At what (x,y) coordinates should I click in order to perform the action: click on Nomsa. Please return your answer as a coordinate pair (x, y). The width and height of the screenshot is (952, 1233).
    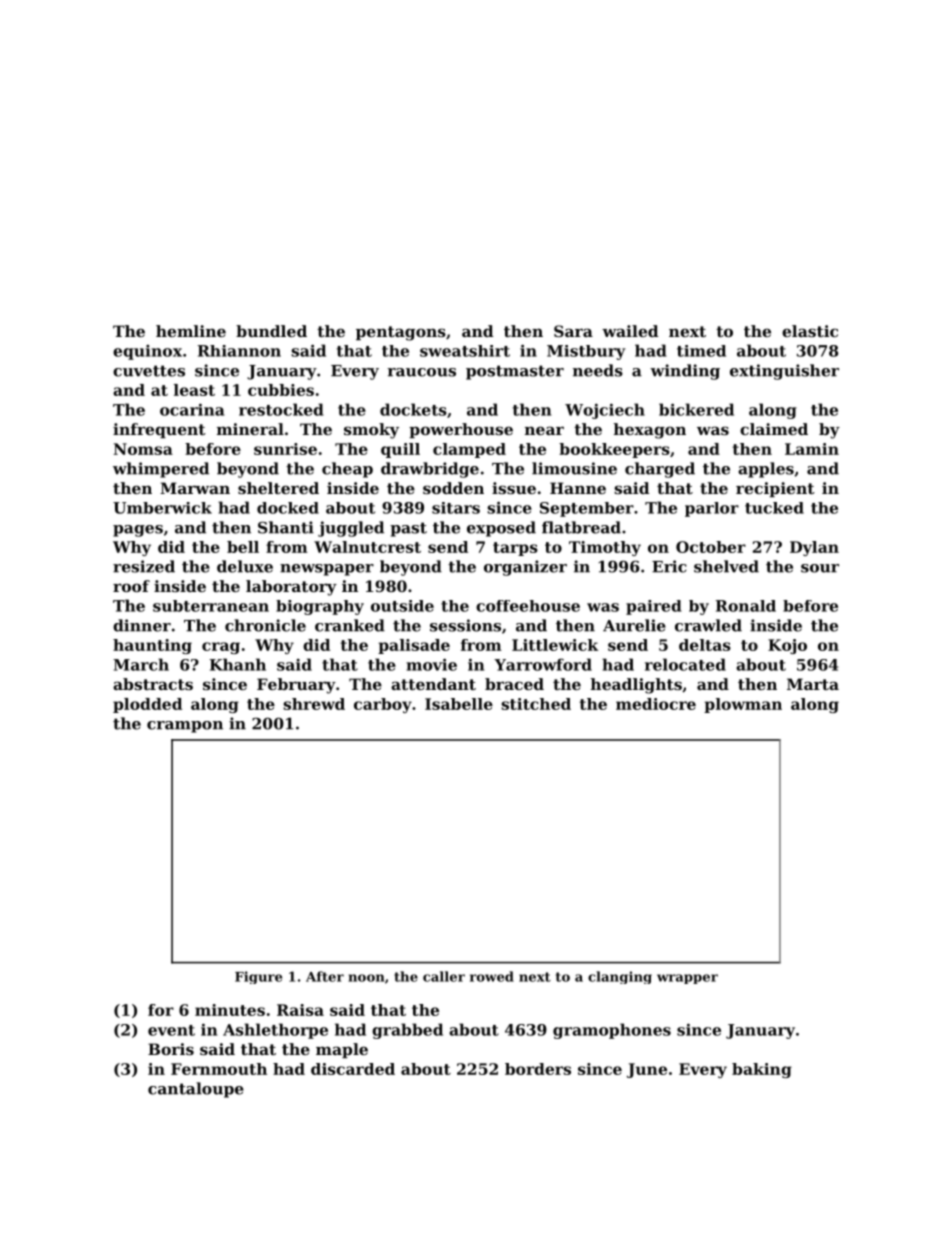
    Looking at the image, I should click on (143, 449).
